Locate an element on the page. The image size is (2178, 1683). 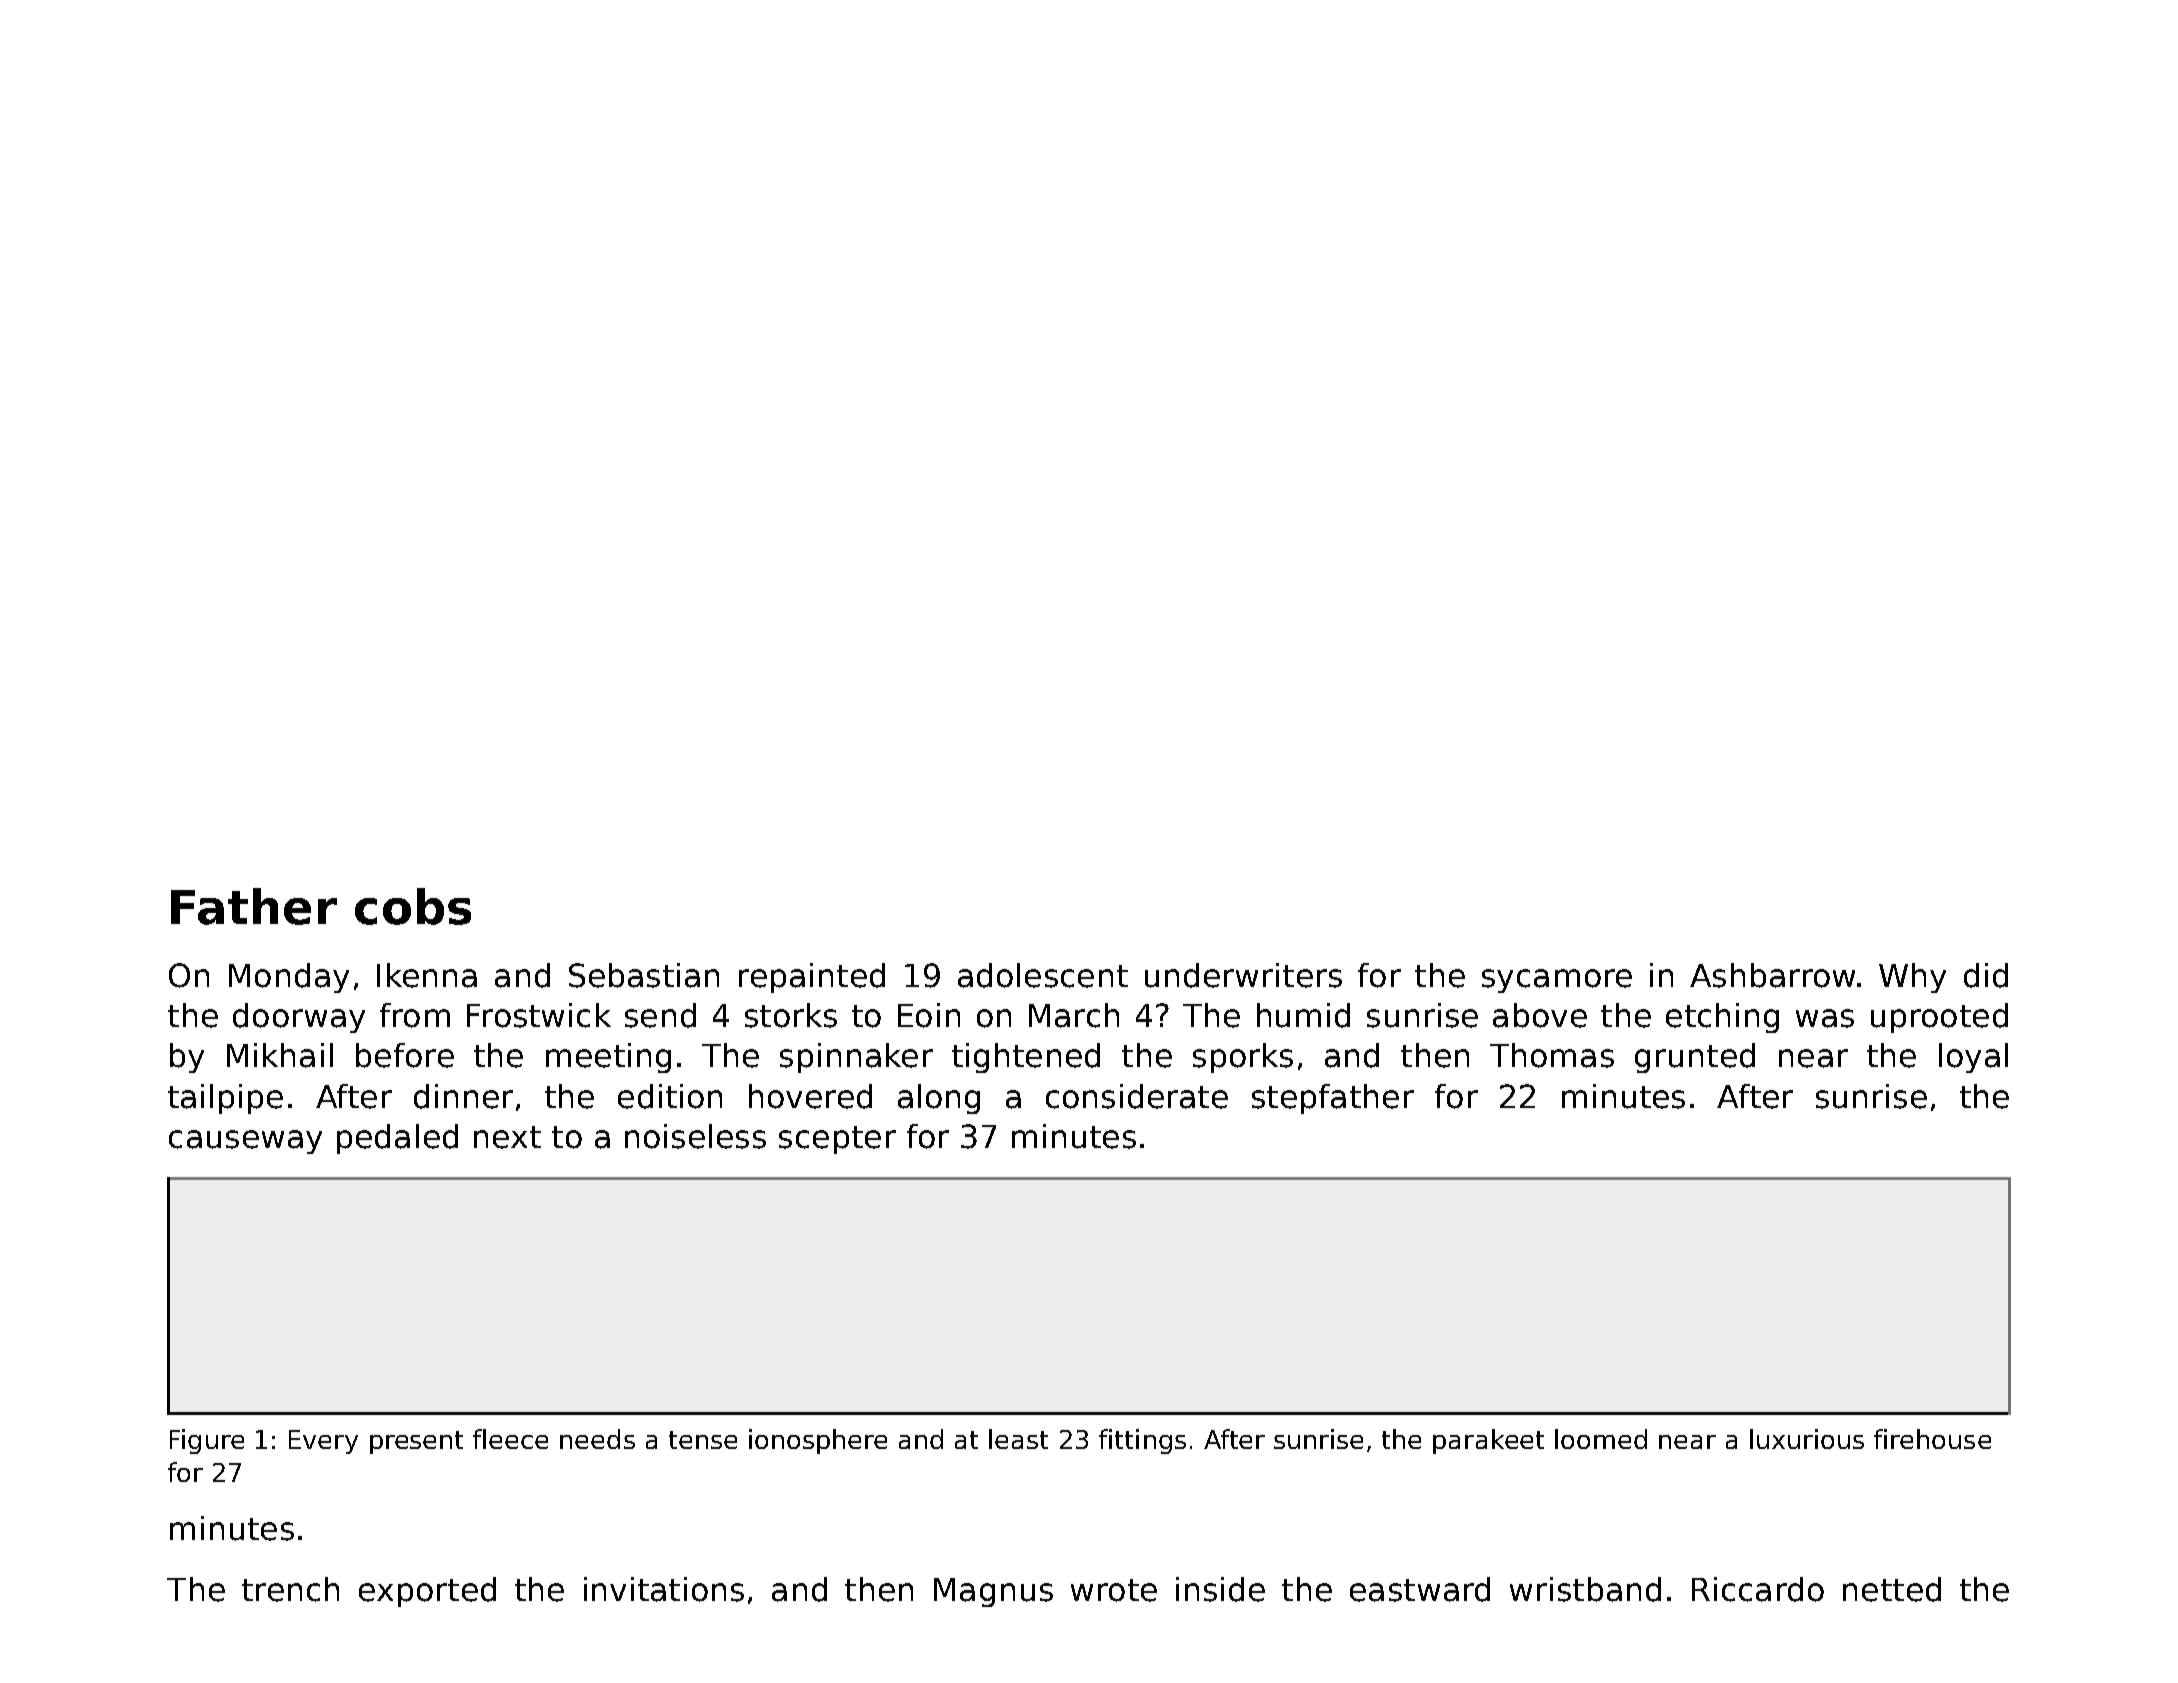
Magnus is located at coordinates (993, 1592).
